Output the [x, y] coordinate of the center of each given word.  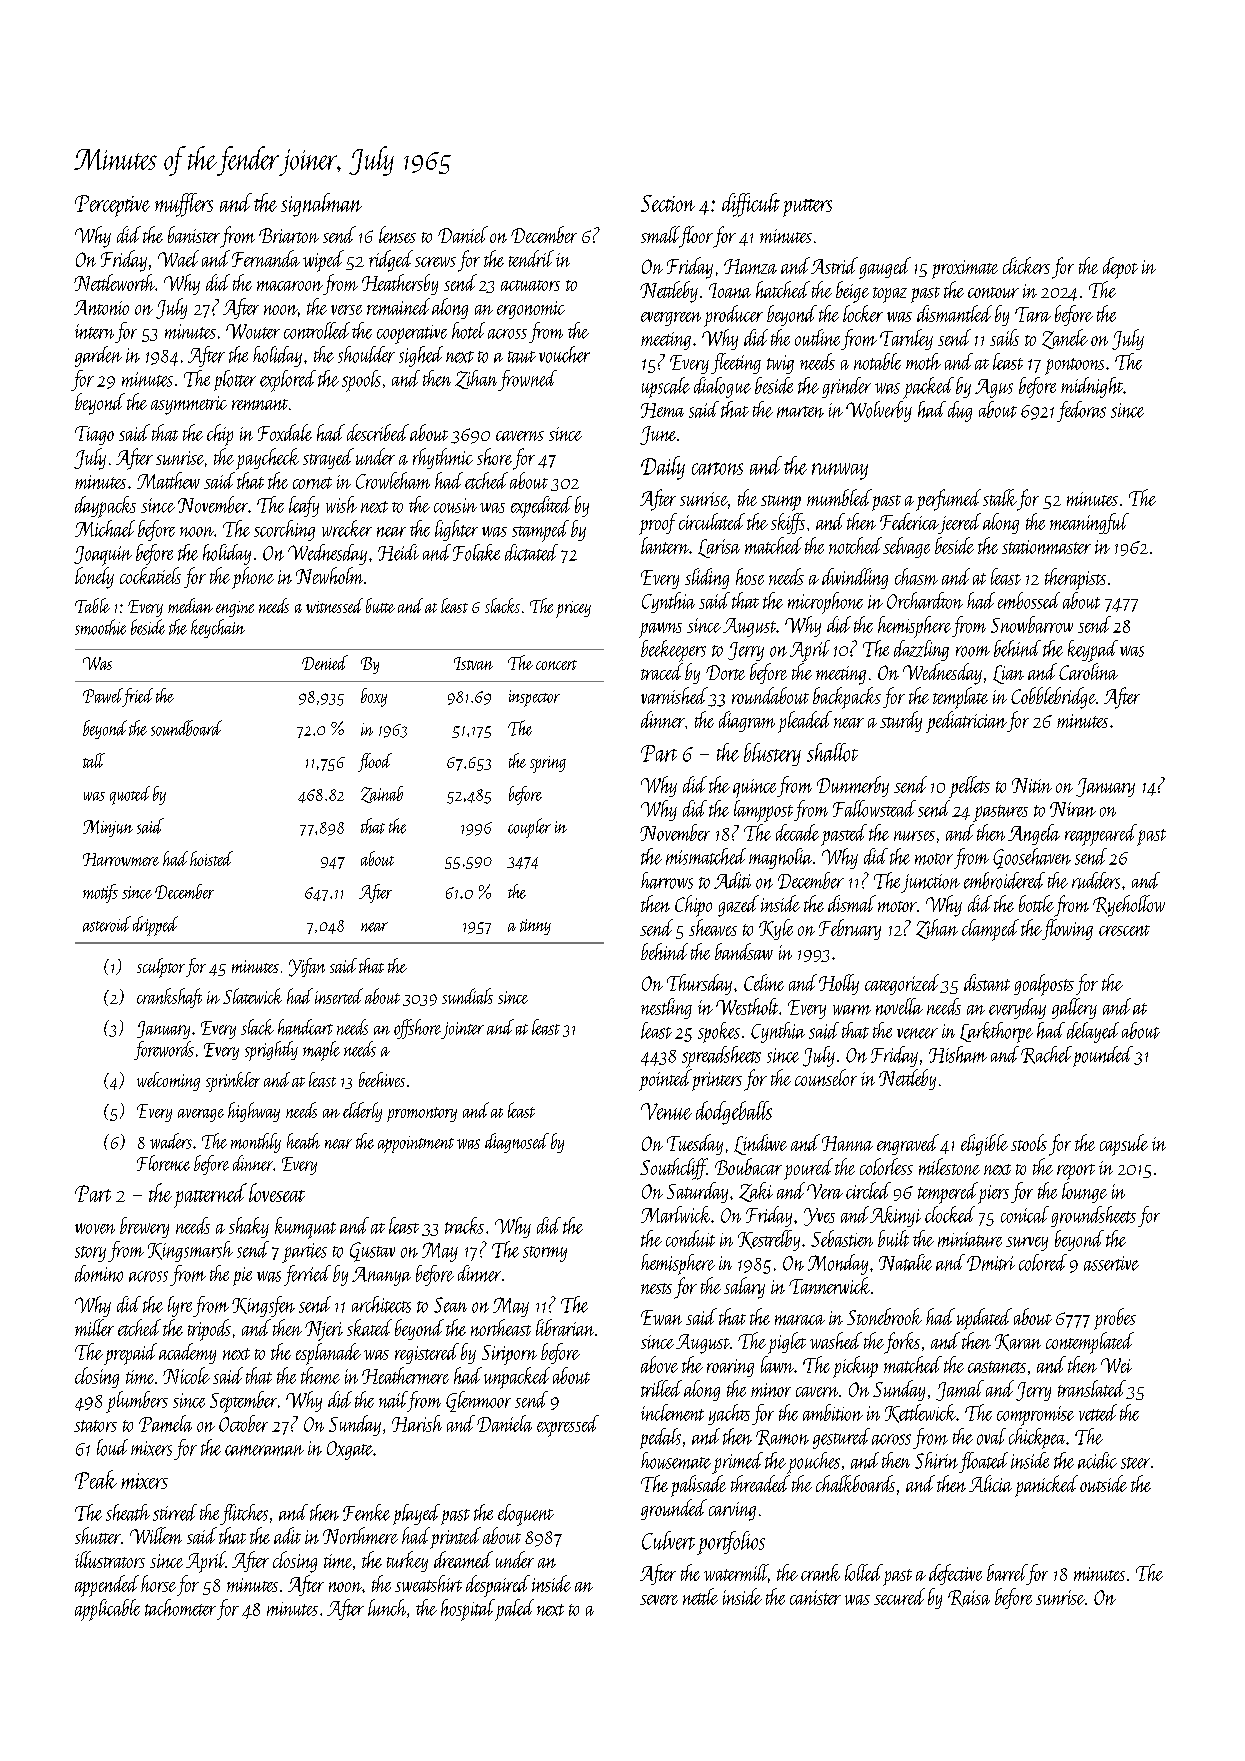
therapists [1075, 579]
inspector [534, 698]
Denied [325, 662]
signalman [321, 205]
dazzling [921, 650]
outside [1103, 1483]
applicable [107, 1610]
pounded [1103, 1056]
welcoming [168, 1081]
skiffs [788, 523]
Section [668, 203]
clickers [1026, 265]
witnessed [334, 605]
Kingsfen [263, 1306]
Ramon [782, 1438]
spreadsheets [721, 1057]
